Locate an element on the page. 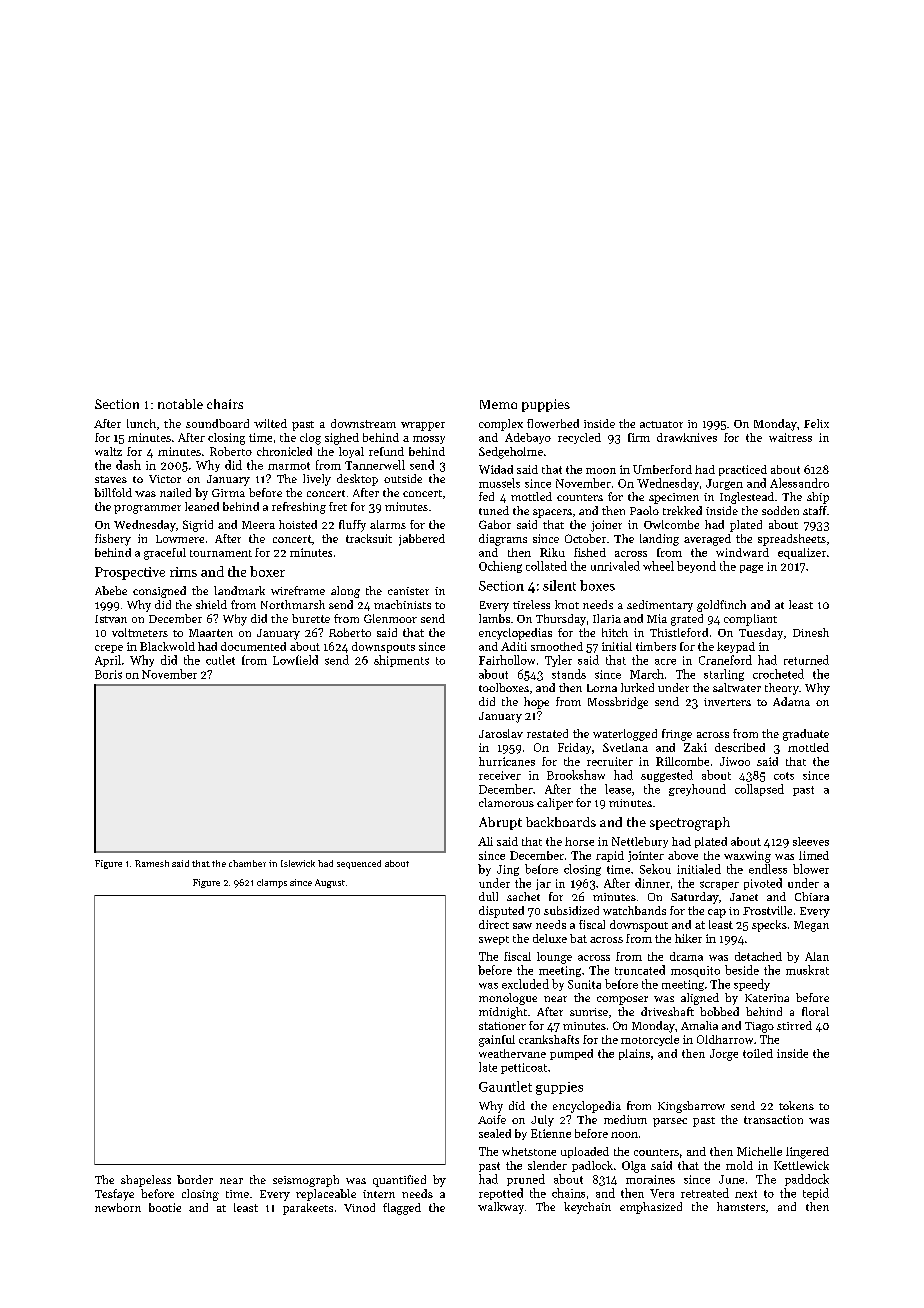 This image has width=924, height=1308. fringe is located at coordinates (677, 735).
